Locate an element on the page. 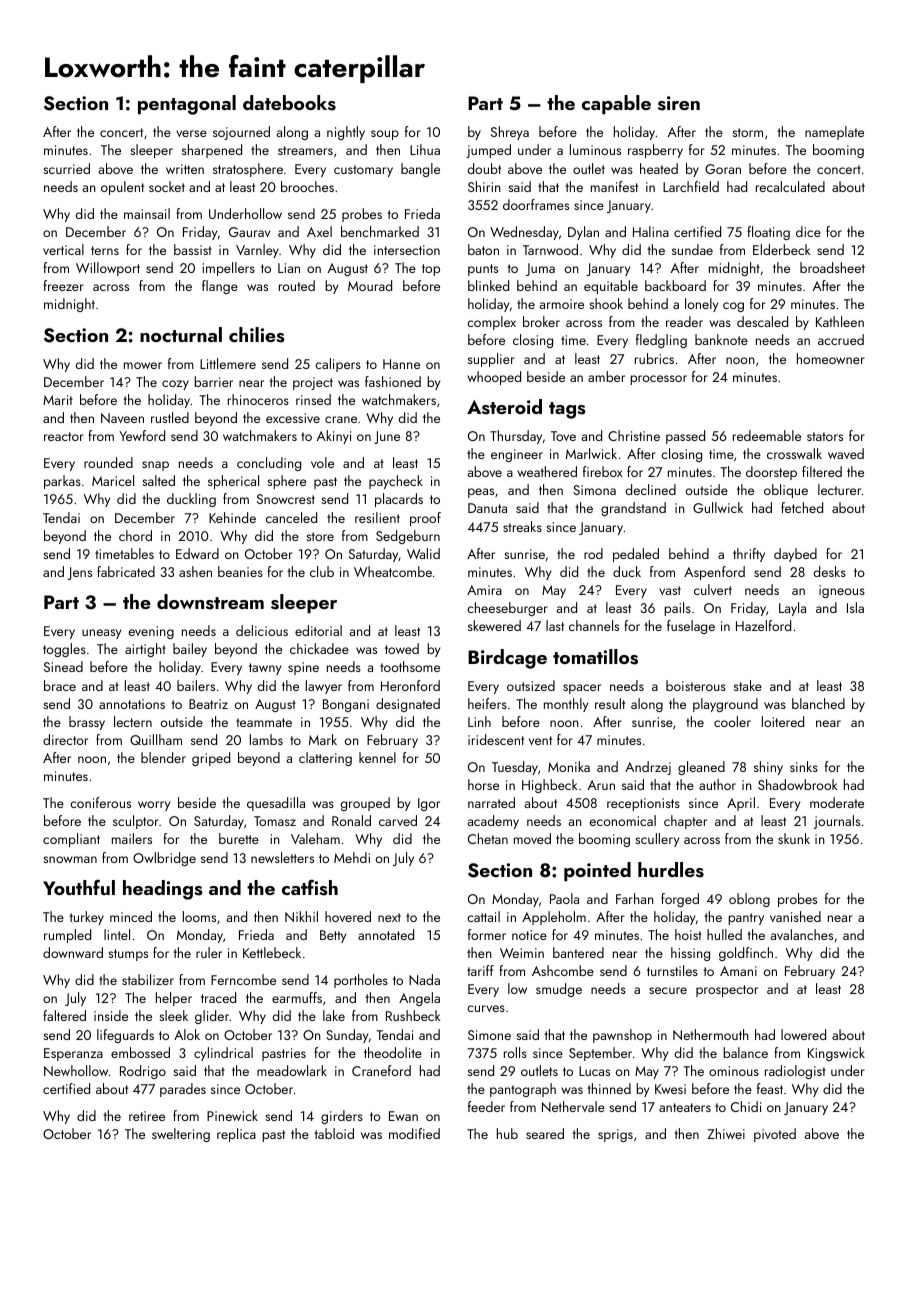 The image size is (908, 1316). horse is located at coordinates (483, 784).
